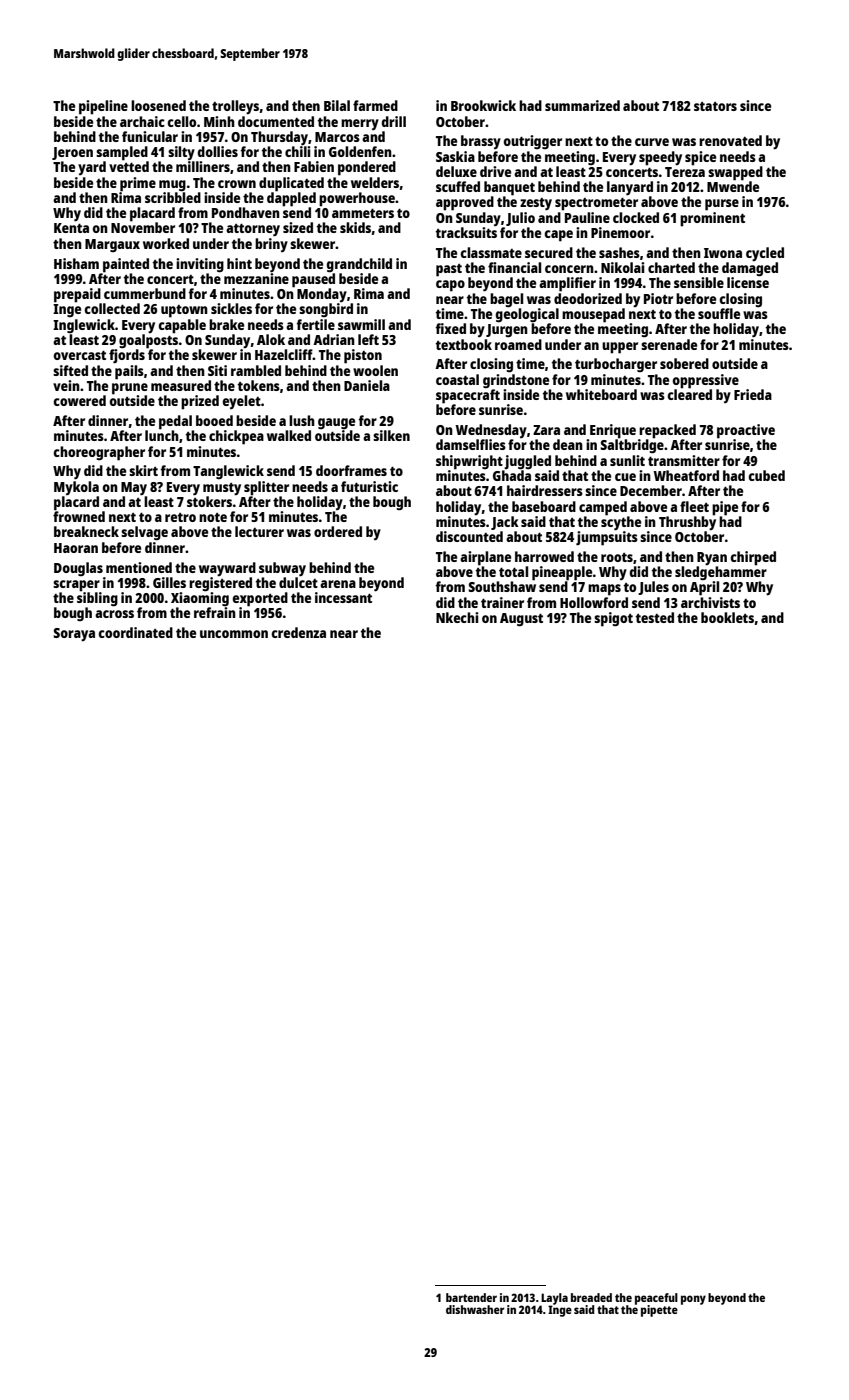 The height and width of the screenshot is (1400, 849). I want to click on stators, so click(715, 106).
